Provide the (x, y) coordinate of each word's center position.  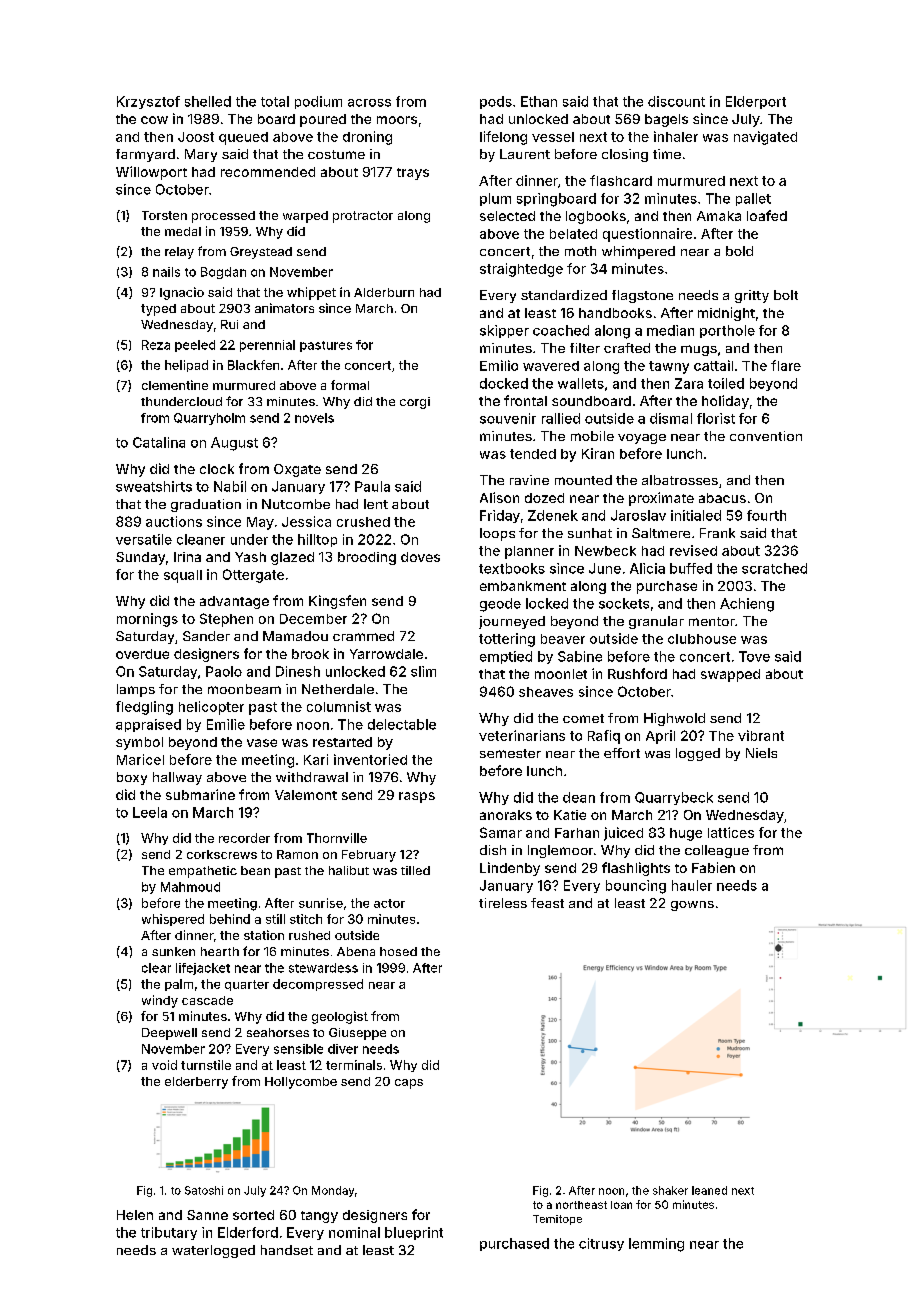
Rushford (637, 673)
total (275, 101)
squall (183, 576)
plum (495, 199)
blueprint (414, 1233)
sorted (253, 1215)
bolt (786, 295)
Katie (570, 815)
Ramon (297, 854)
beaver (563, 639)
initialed (696, 515)
